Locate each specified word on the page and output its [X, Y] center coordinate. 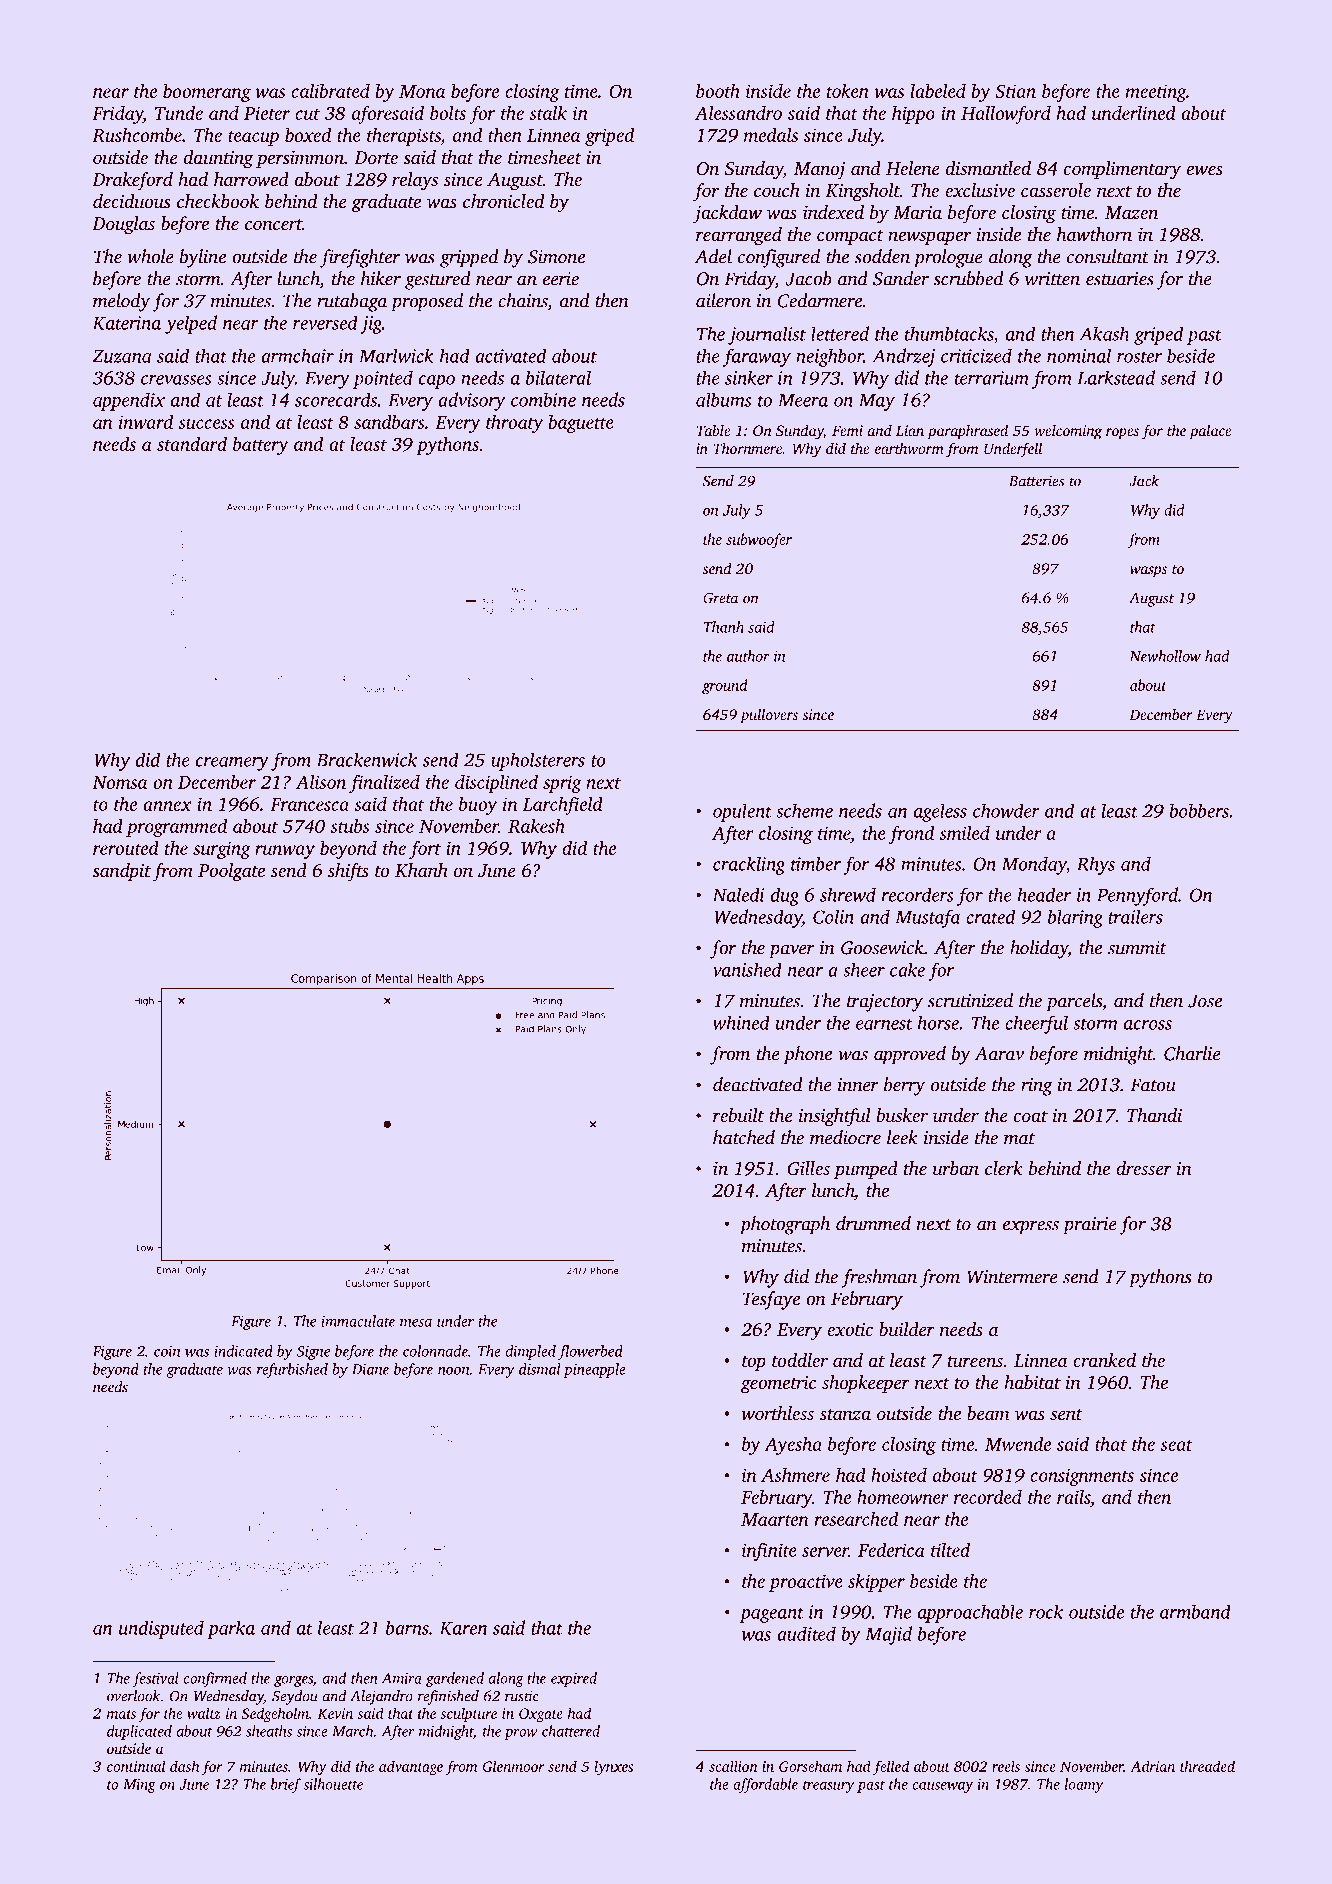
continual [136, 1766]
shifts [348, 872]
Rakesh [536, 825]
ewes [1205, 170]
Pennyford [1137, 896]
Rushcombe [137, 134]
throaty [514, 423]
